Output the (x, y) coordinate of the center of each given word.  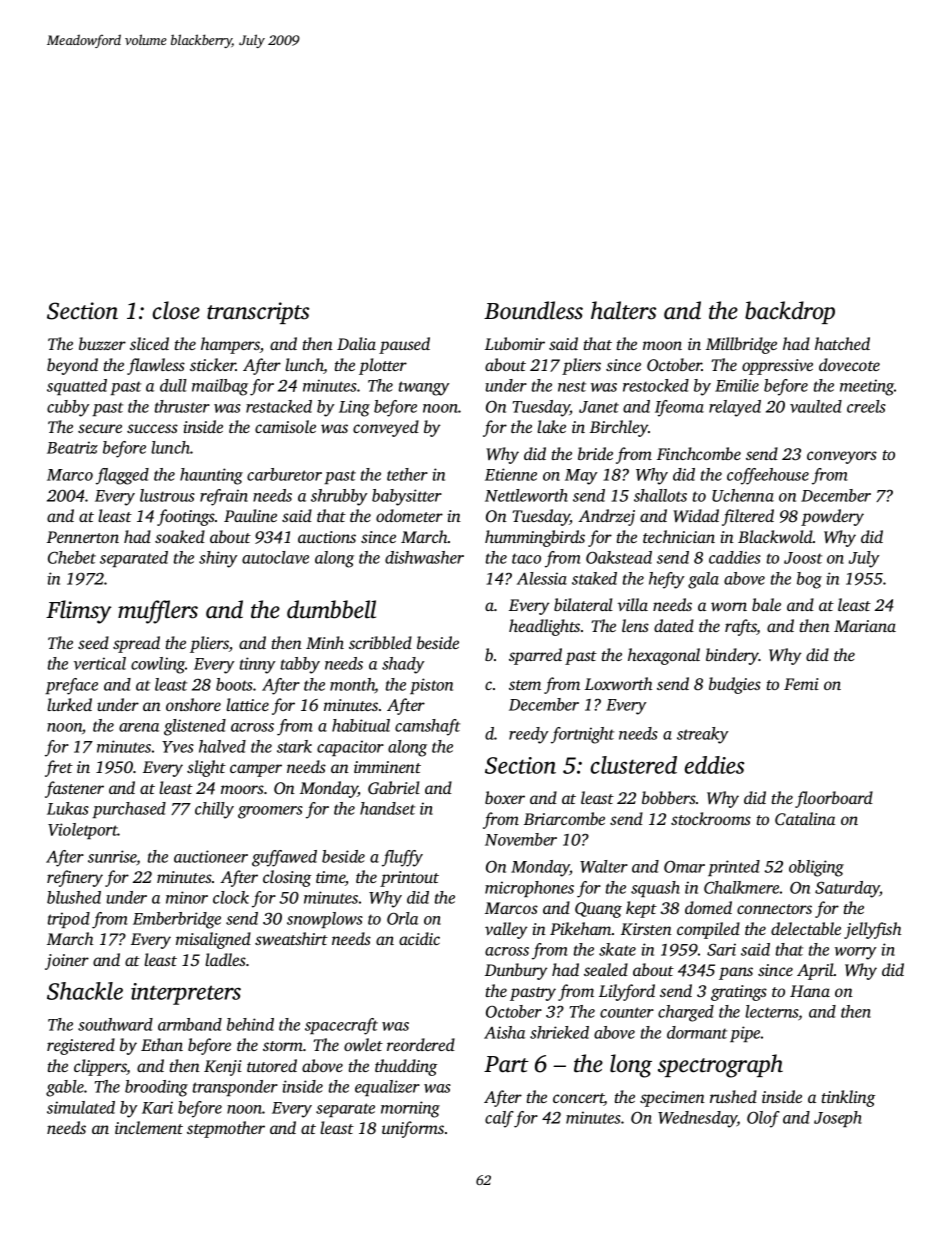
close (176, 310)
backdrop (790, 312)
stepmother (226, 1129)
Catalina (805, 818)
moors (242, 789)
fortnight (582, 735)
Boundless (533, 310)
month (352, 685)
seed (93, 642)
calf (499, 1119)
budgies (735, 685)
